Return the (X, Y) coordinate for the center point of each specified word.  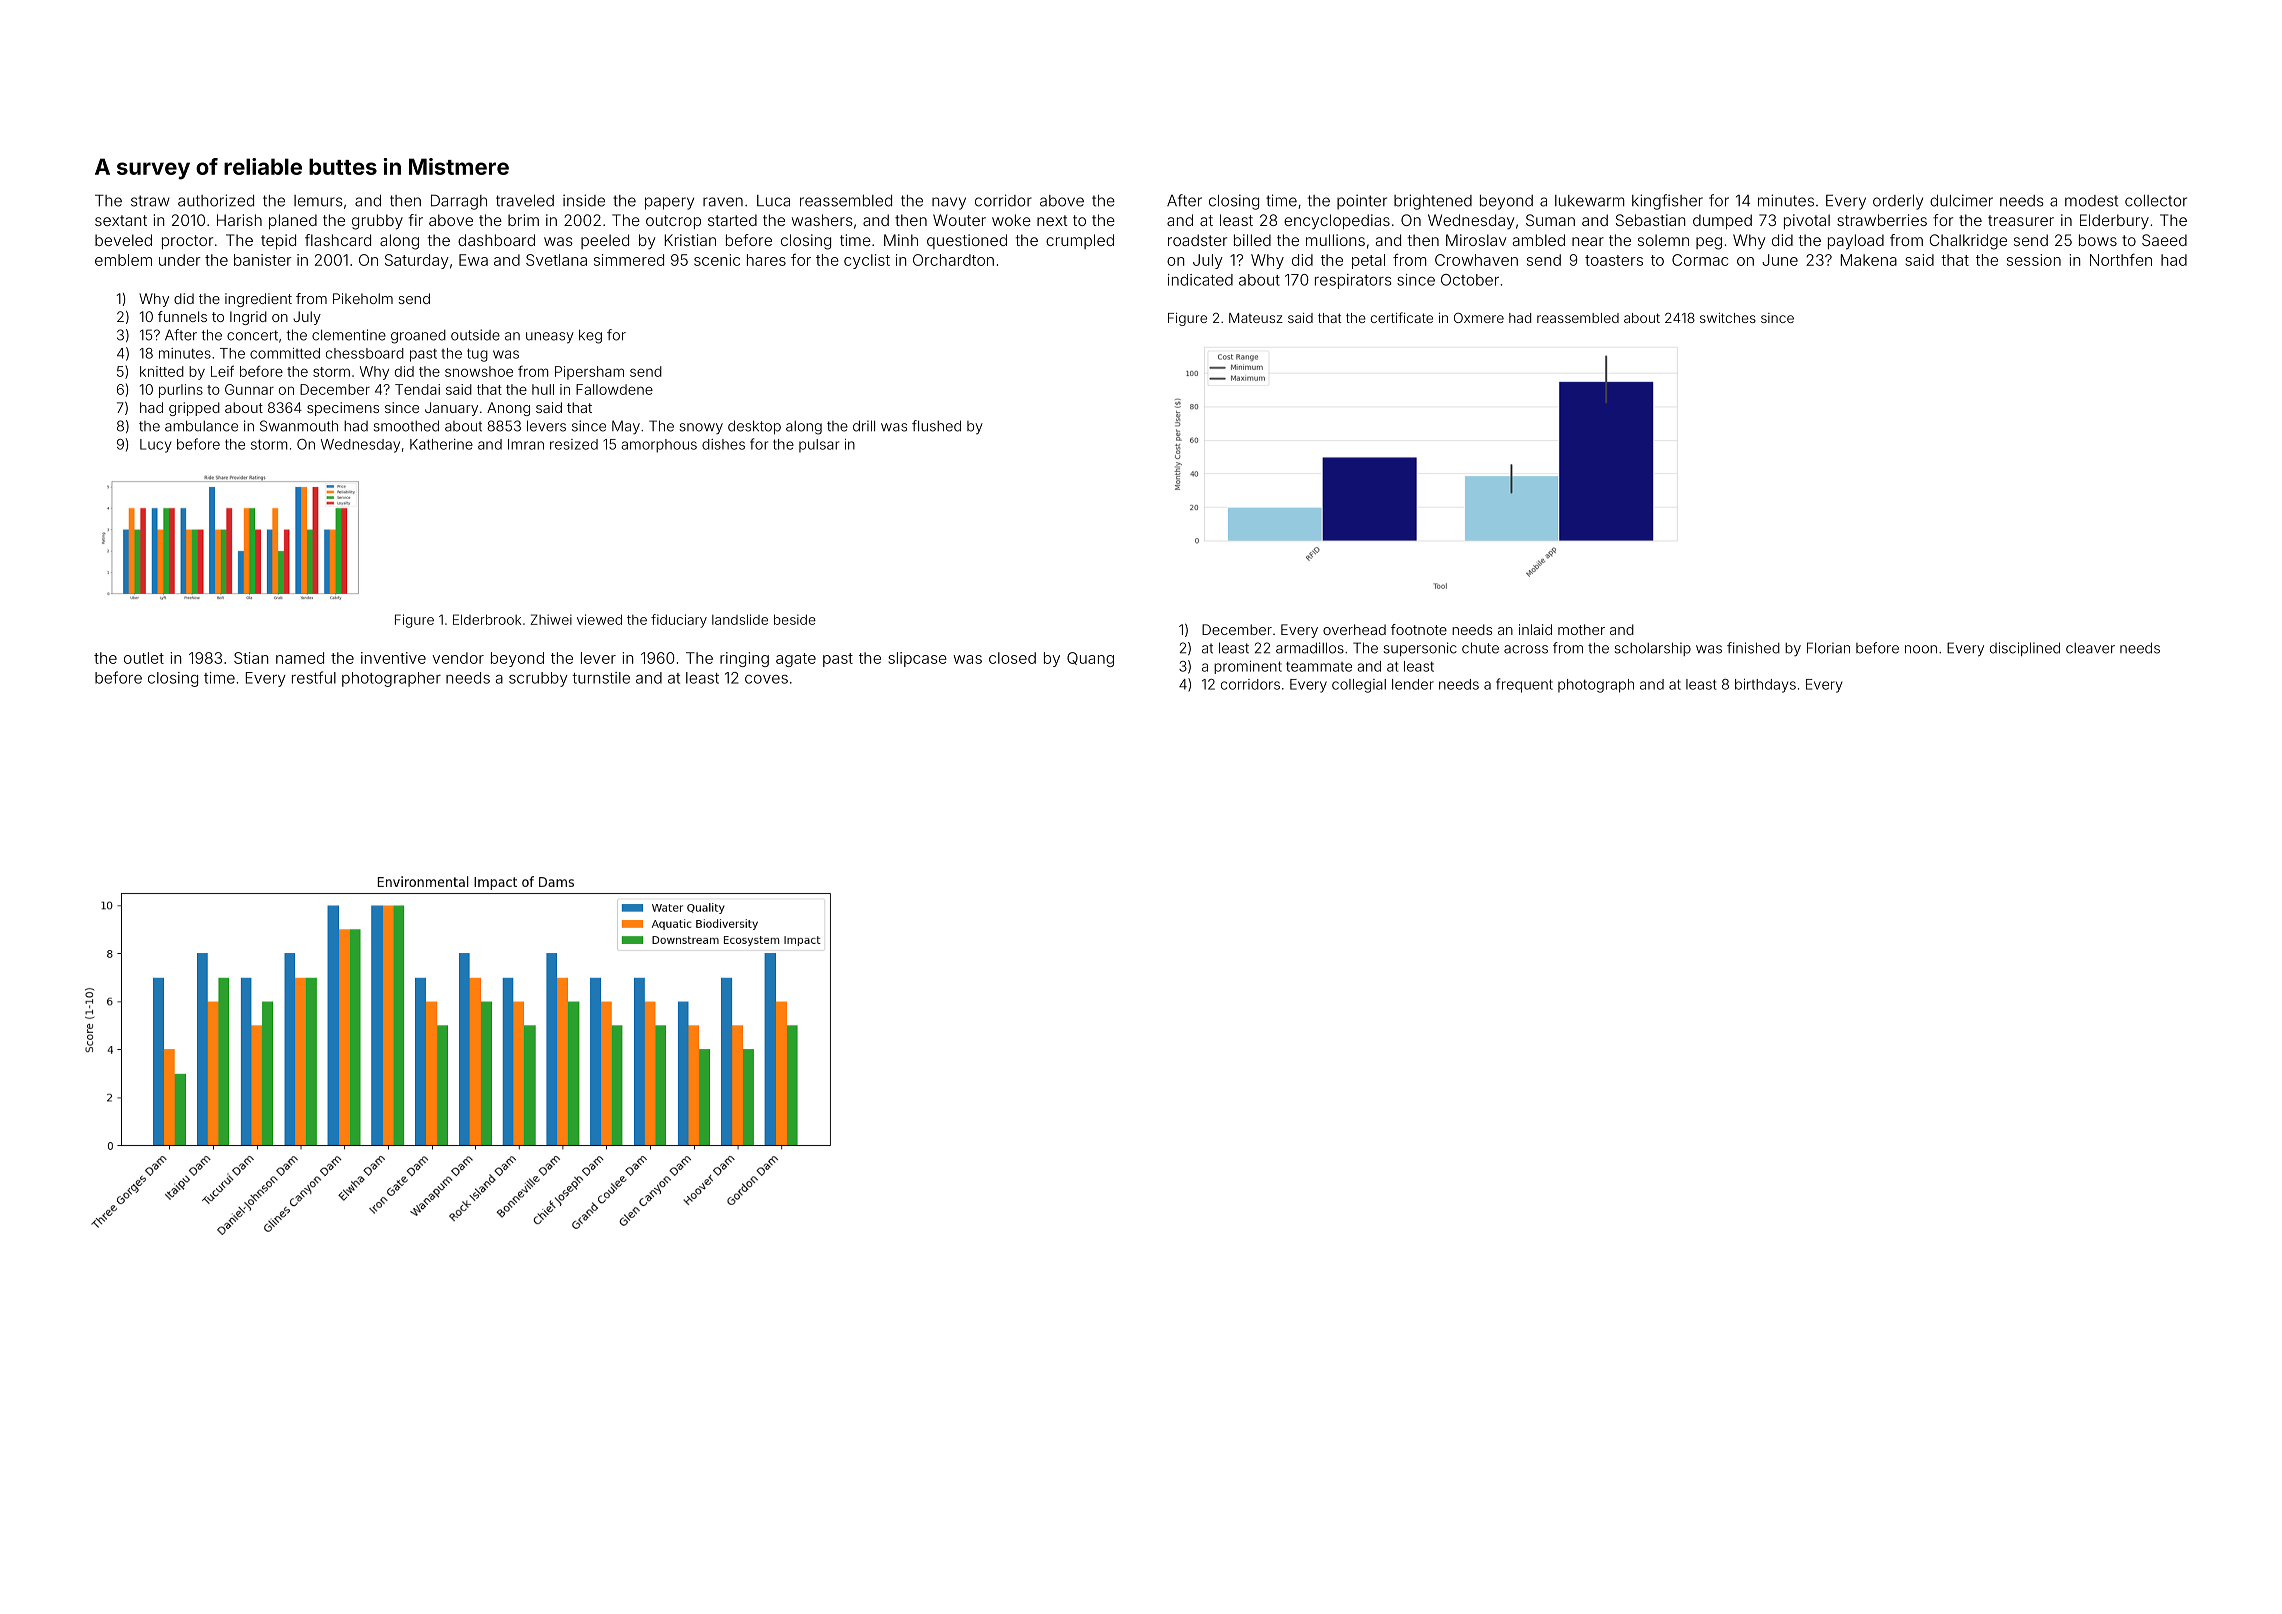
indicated (1200, 280)
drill (864, 426)
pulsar (819, 446)
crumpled (1080, 241)
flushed (936, 426)
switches (1728, 318)
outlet (144, 658)
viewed (599, 619)
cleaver (2090, 648)
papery (669, 203)
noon (1921, 649)
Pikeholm (363, 298)
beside (795, 619)
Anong (508, 409)
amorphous (659, 446)
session (2034, 260)
